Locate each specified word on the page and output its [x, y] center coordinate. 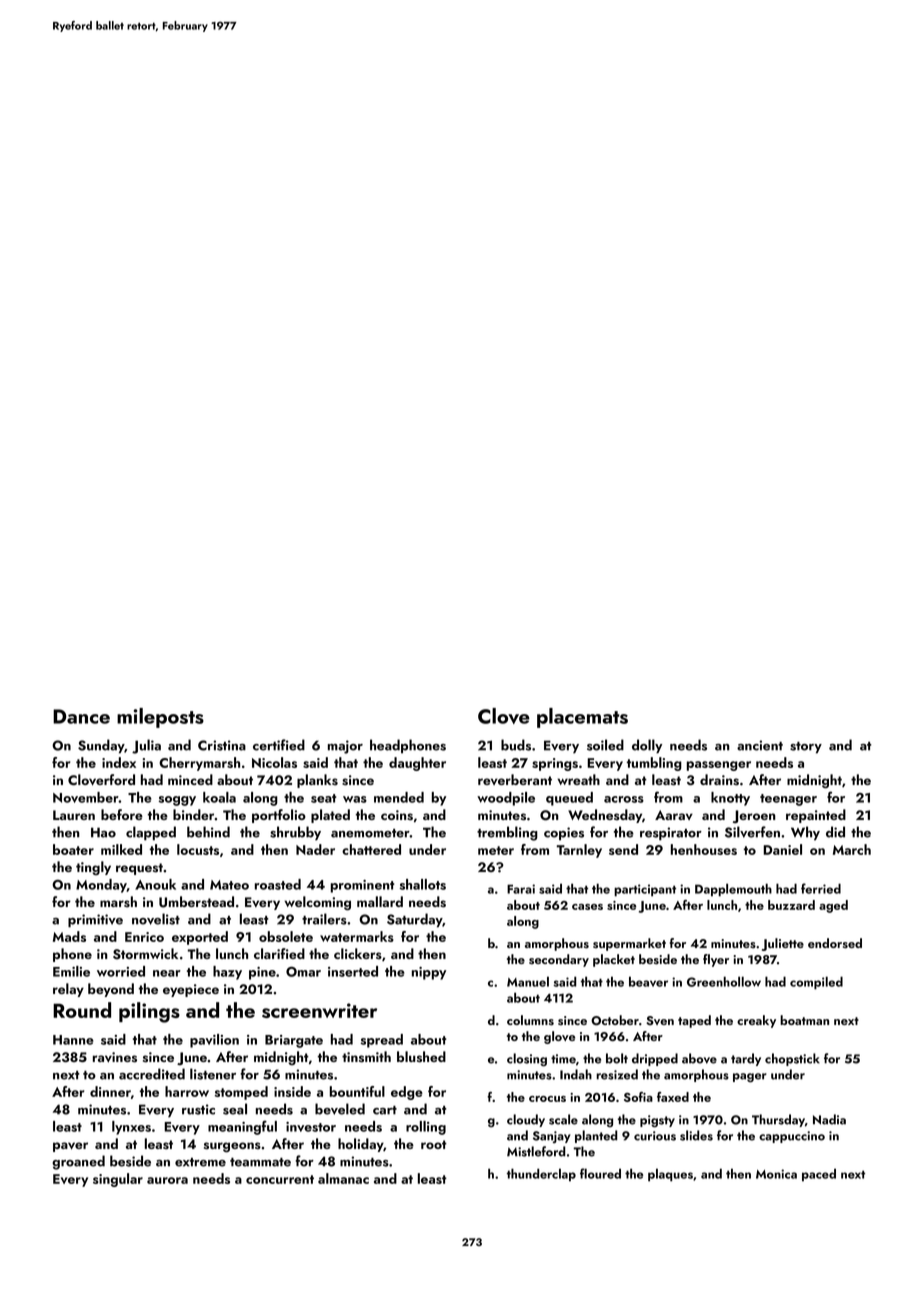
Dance [81, 716]
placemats [582, 718]
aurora [167, 1180]
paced [819, 1175]
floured [600, 1173]
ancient [760, 745]
